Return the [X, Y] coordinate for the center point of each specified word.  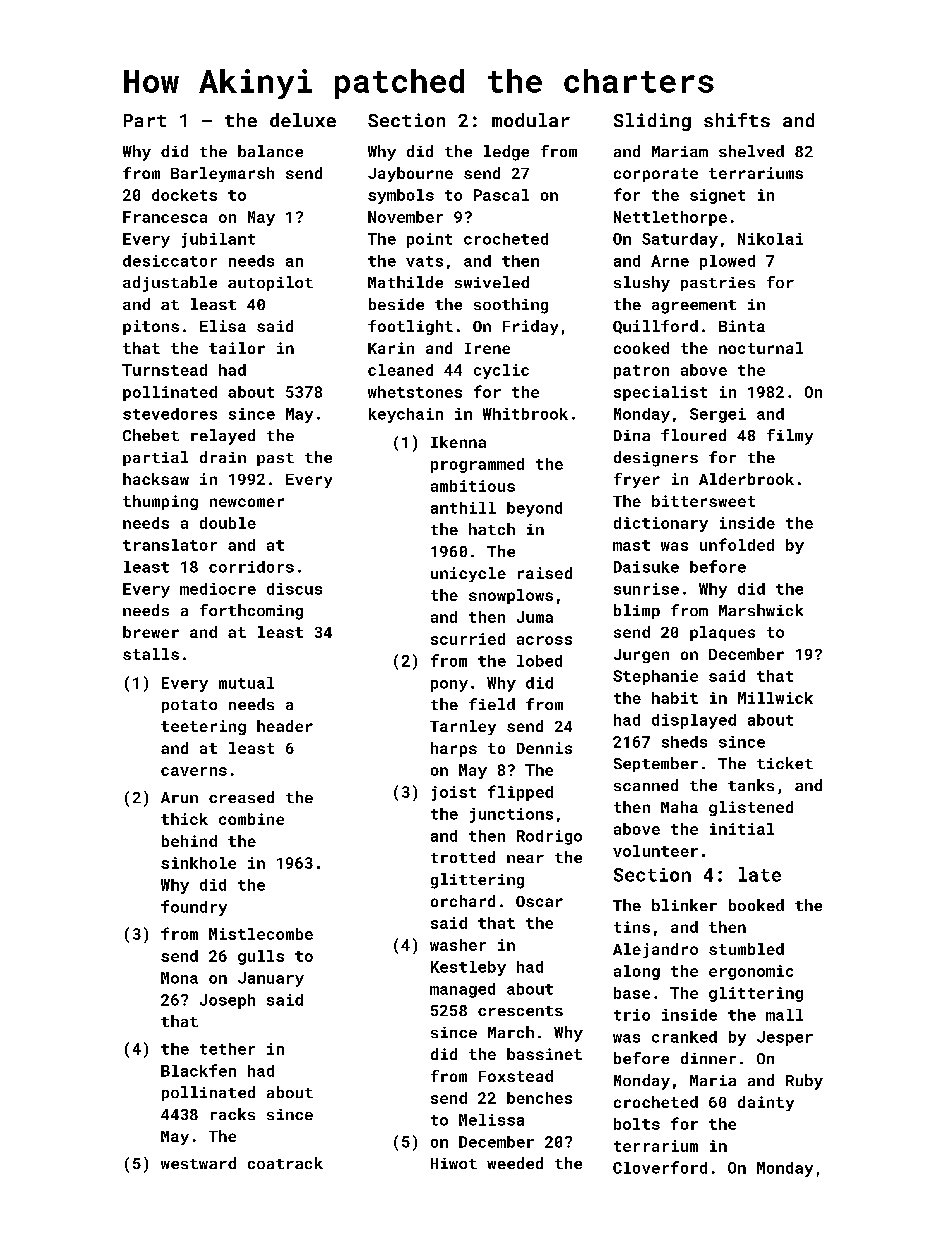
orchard [463, 901]
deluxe [303, 120]
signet [717, 196]
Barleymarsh [222, 174]
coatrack [285, 1163]
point [429, 240]
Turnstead [164, 370]
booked [756, 905]
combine [251, 819]
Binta [742, 326]
